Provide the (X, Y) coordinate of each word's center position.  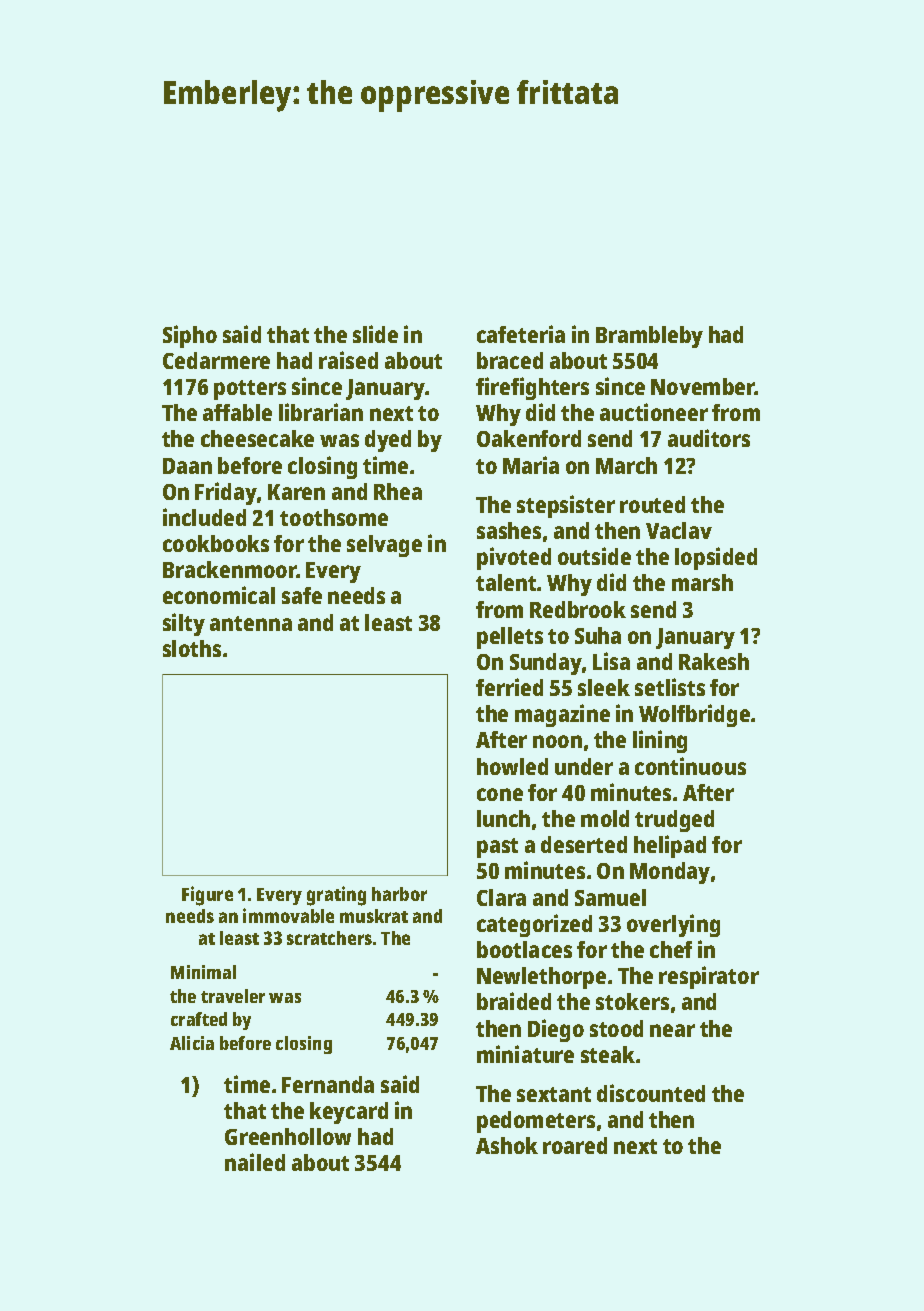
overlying (673, 925)
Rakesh (714, 661)
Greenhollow (288, 1136)
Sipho (190, 336)
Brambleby (649, 337)
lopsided (716, 558)
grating (336, 896)
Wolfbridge (694, 715)
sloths (192, 648)
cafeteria (521, 334)
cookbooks (216, 543)
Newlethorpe (541, 978)
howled (512, 766)
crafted (199, 1019)
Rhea (398, 491)
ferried (509, 687)
